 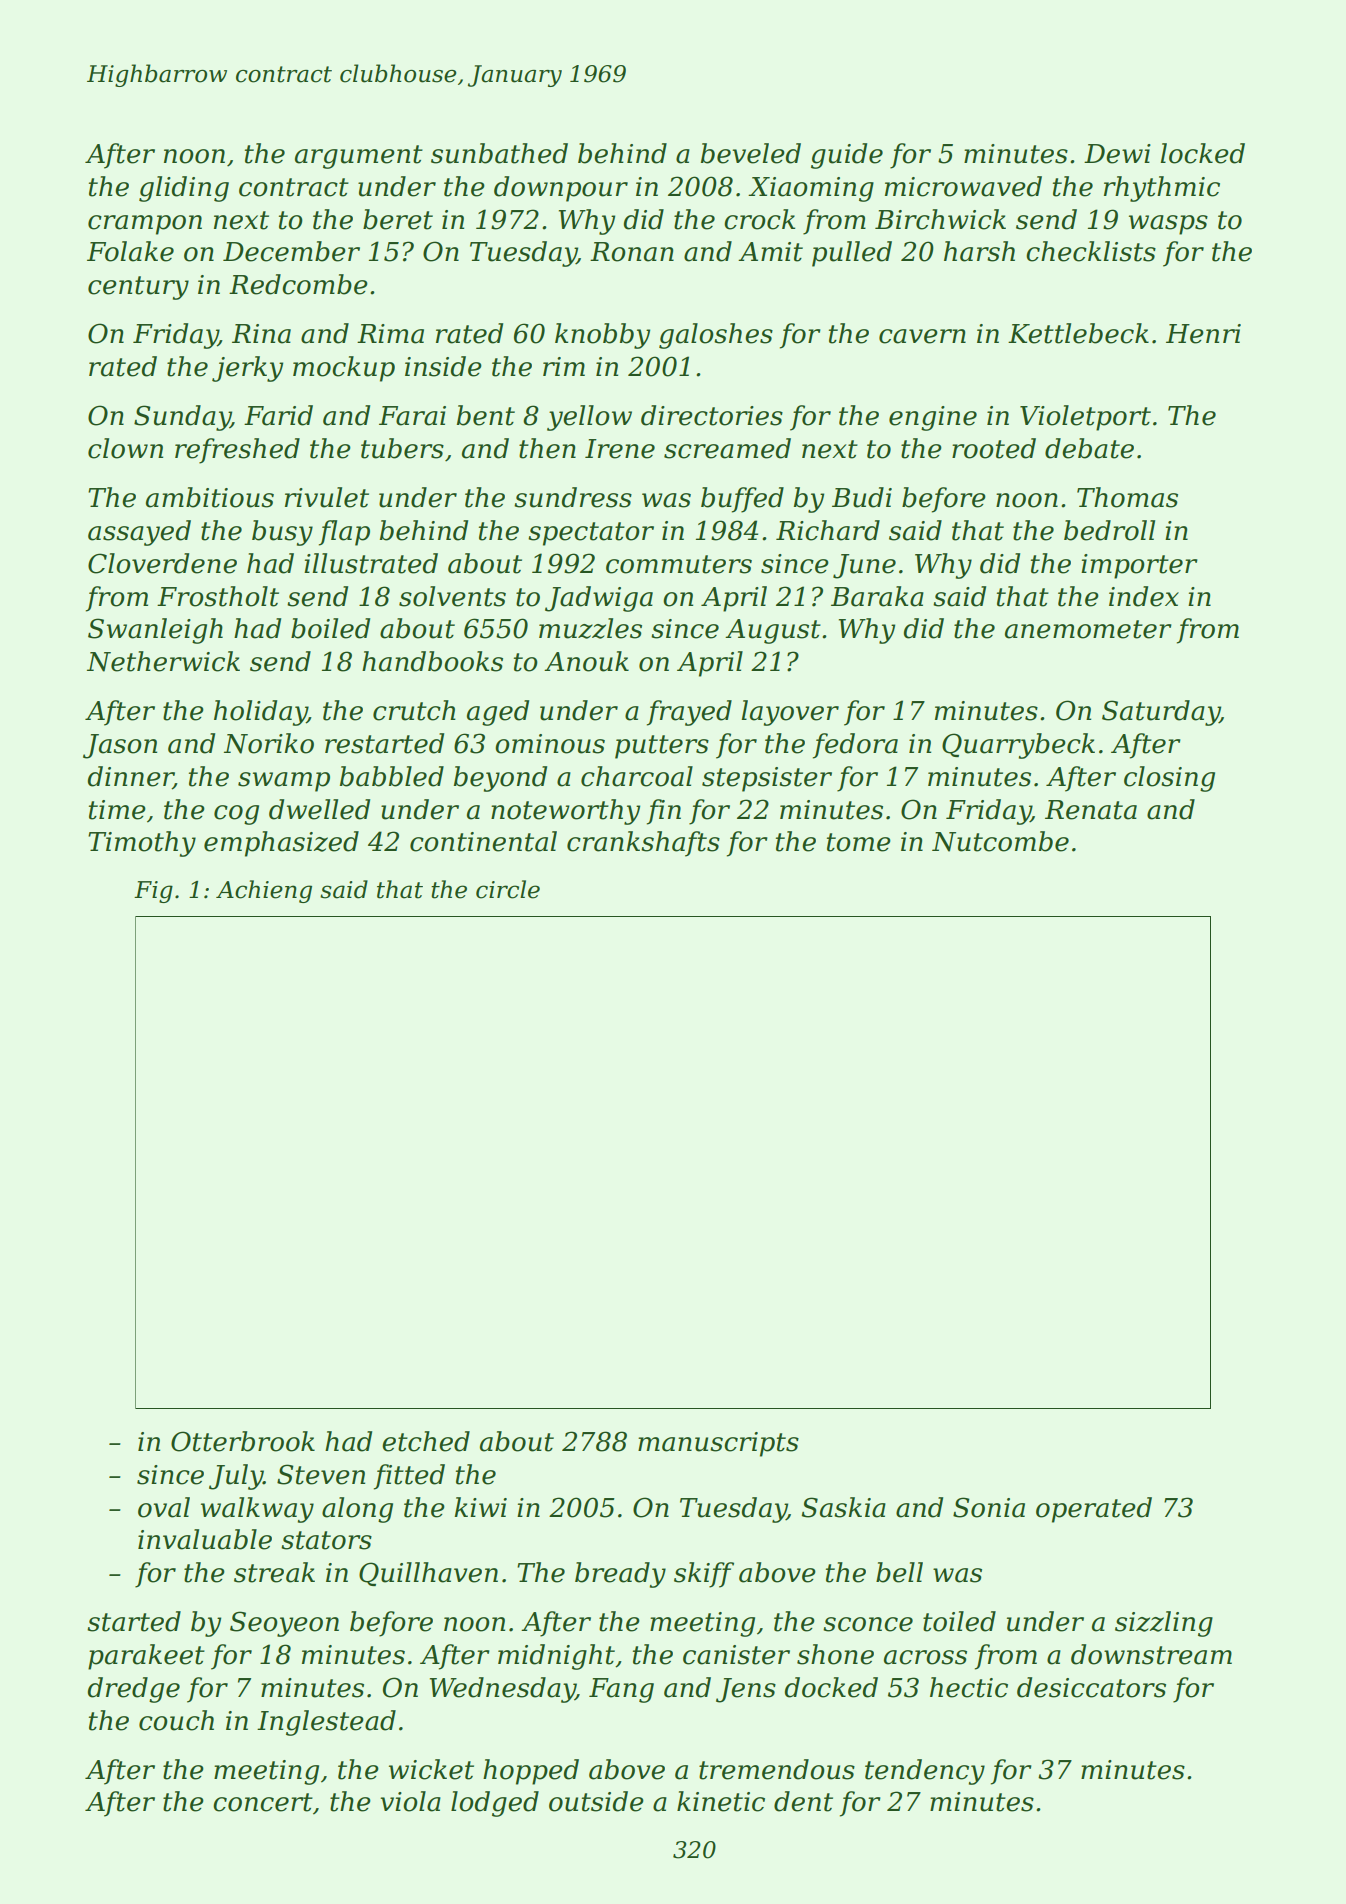 I want to click on dredge, so click(x=134, y=1690).
